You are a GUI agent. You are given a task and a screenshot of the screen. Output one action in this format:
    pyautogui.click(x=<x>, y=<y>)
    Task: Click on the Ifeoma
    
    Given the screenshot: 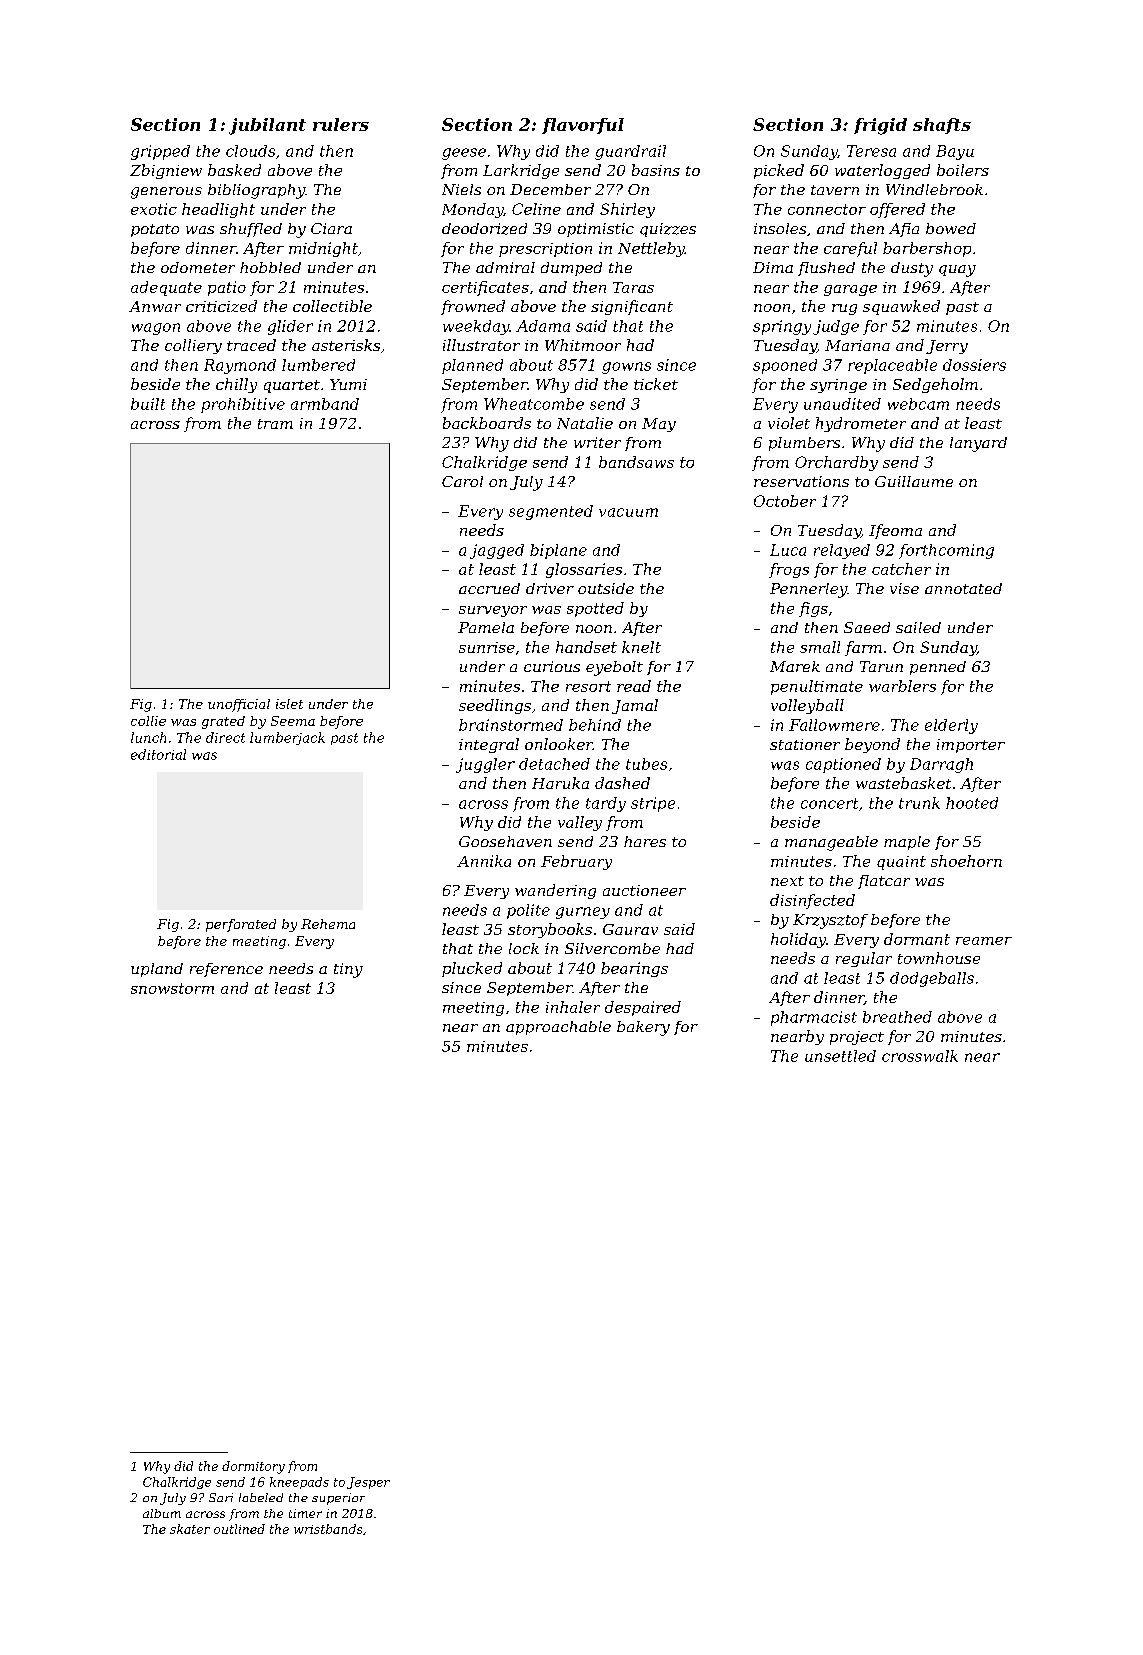 What is the action you would take?
    pyautogui.click(x=895, y=531)
